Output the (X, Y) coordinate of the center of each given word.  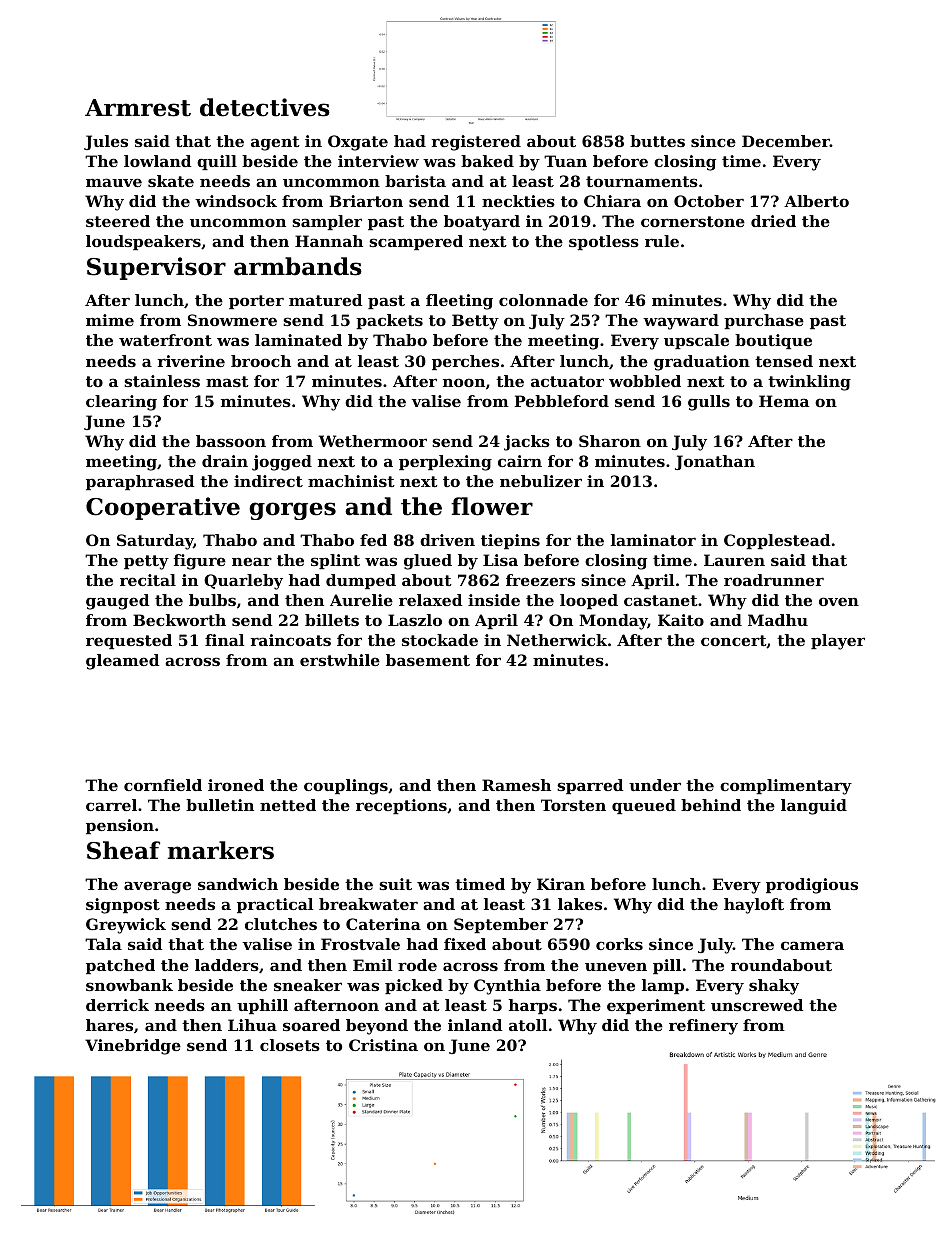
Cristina (383, 1045)
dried (773, 221)
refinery (703, 1027)
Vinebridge (133, 1047)
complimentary (786, 787)
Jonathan (715, 462)
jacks (527, 443)
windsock (236, 201)
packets (389, 321)
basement (428, 660)
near (252, 561)
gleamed (122, 662)
